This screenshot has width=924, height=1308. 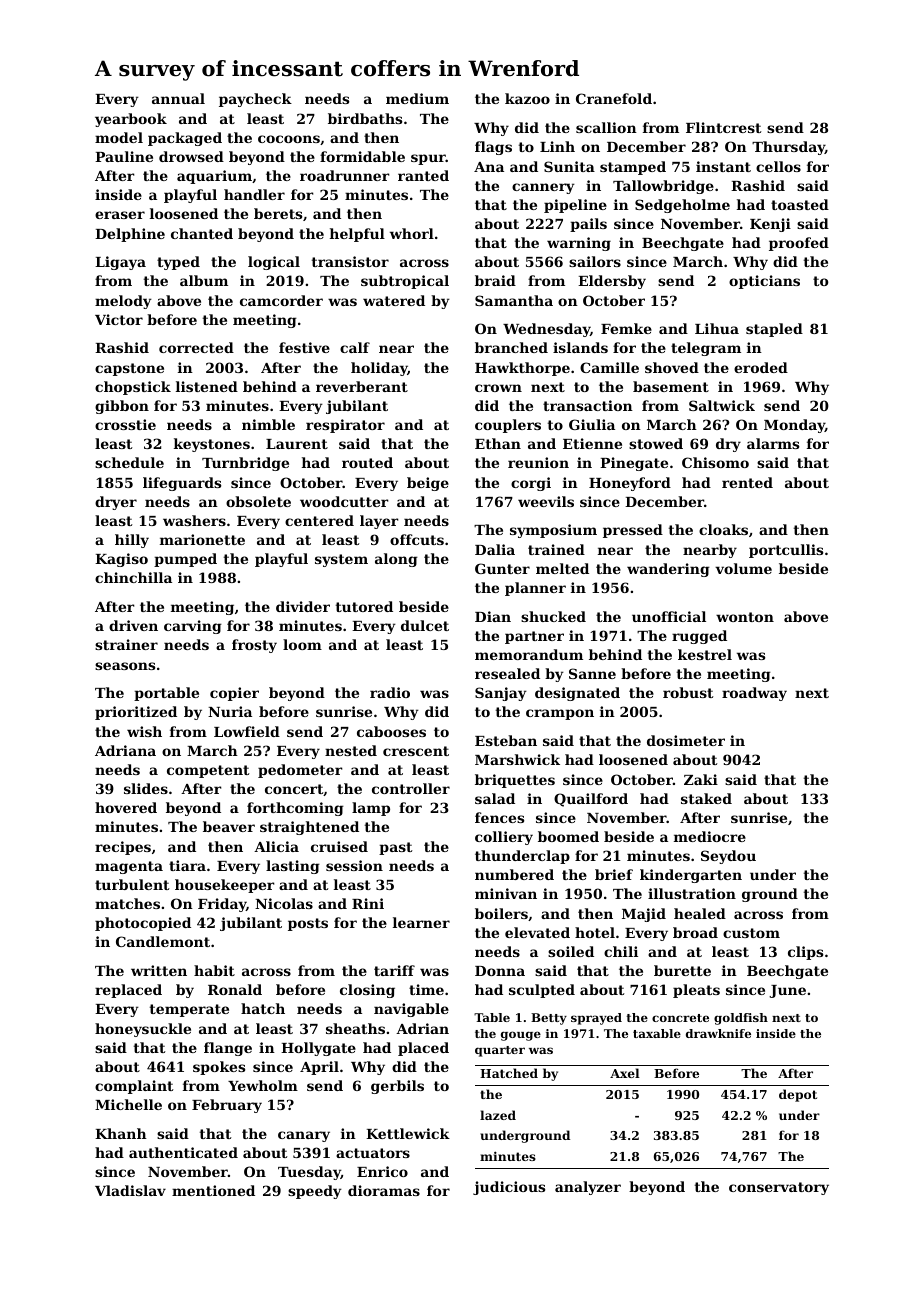 What do you see at coordinates (254, 194) in the screenshot?
I see `handler` at bounding box center [254, 194].
